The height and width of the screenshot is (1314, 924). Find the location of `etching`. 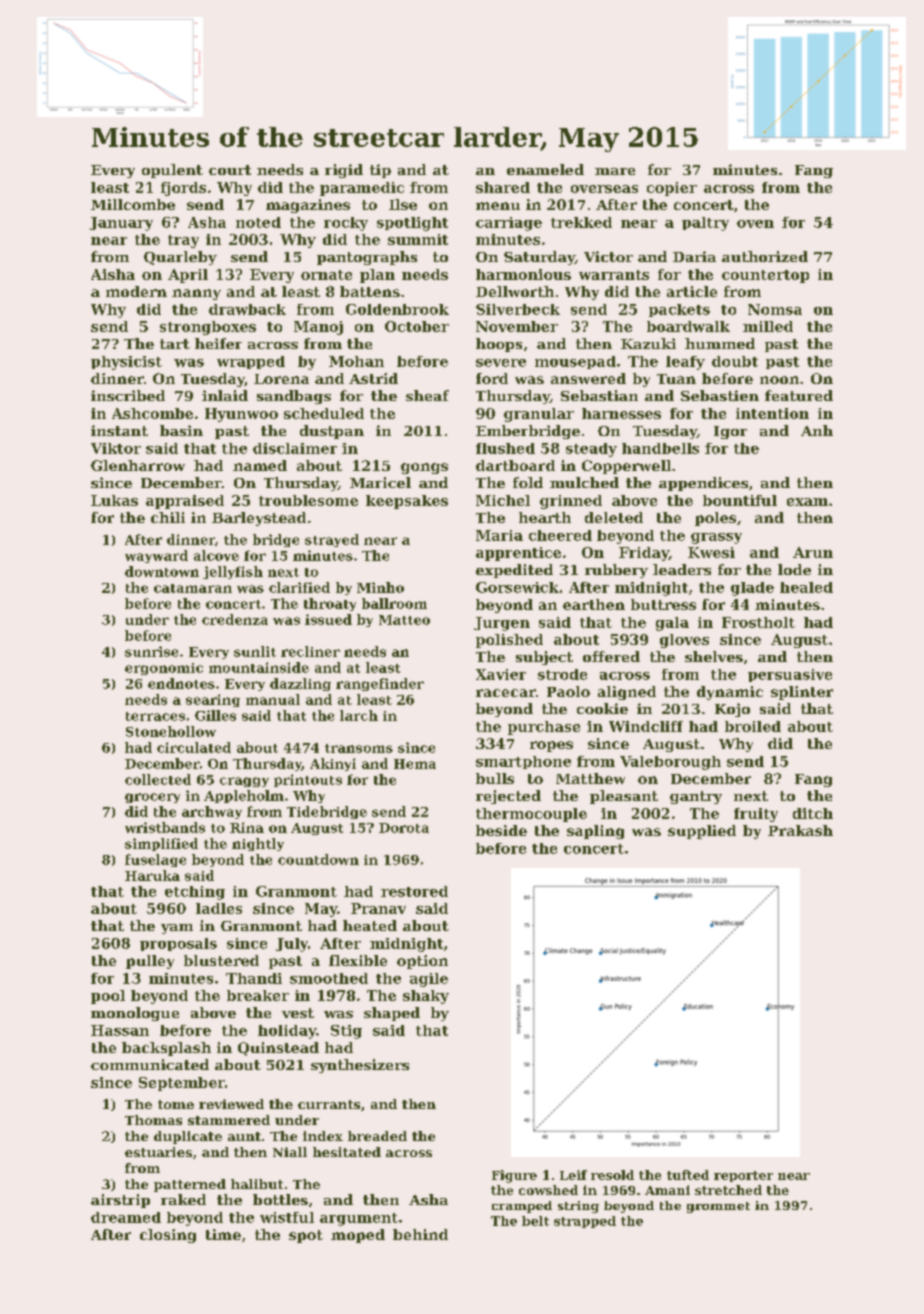

etching is located at coordinates (195, 893).
